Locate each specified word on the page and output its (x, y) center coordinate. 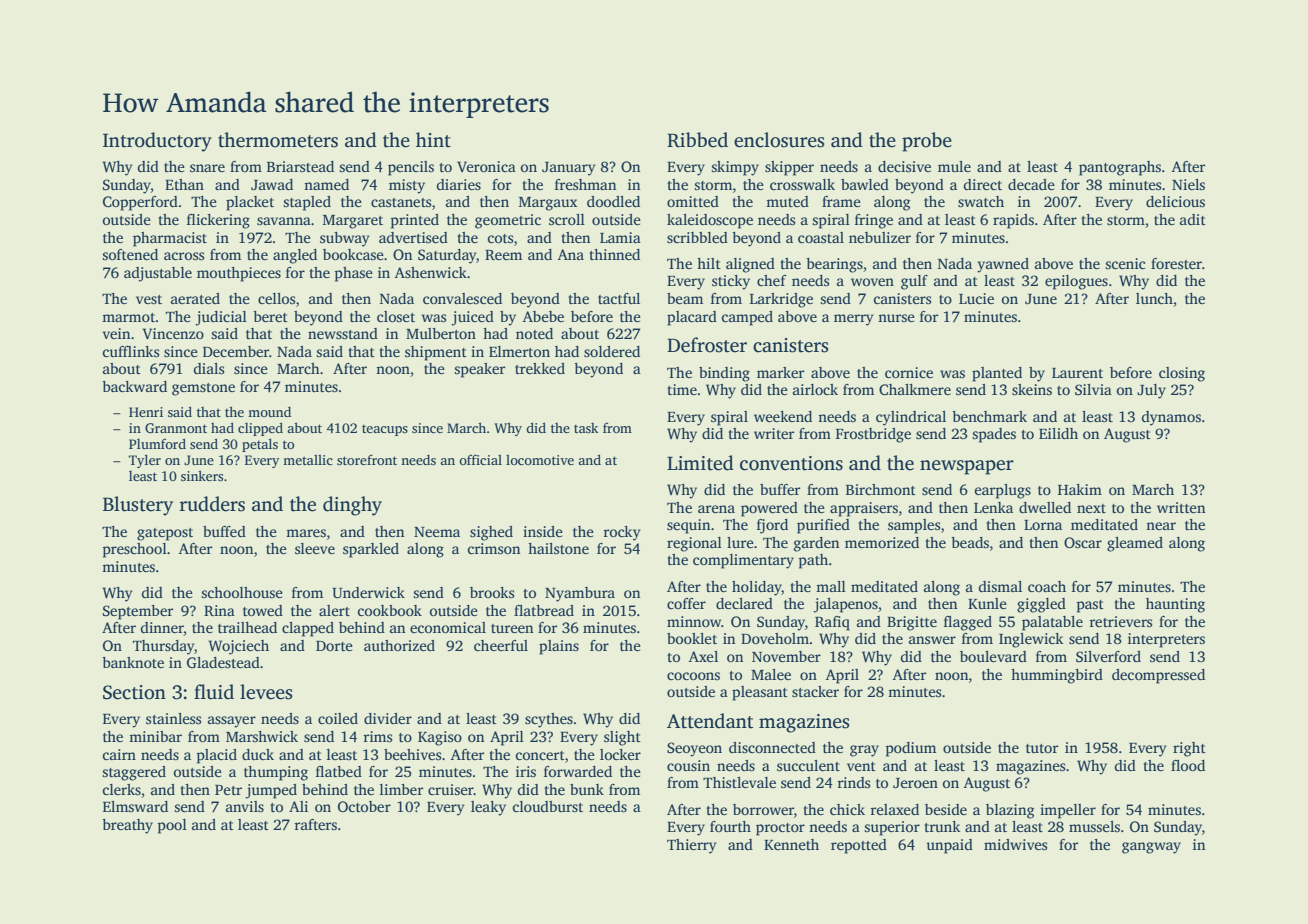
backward (134, 386)
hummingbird (1057, 676)
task (586, 428)
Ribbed (697, 140)
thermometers (278, 140)
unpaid (949, 846)
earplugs (1003, 491)
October (364, 806)
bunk (587, 789)
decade (1031, 184)
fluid (214, 692)
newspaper (967, 467)
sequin (688, 526)
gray (864, 751)
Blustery (138, 506)
